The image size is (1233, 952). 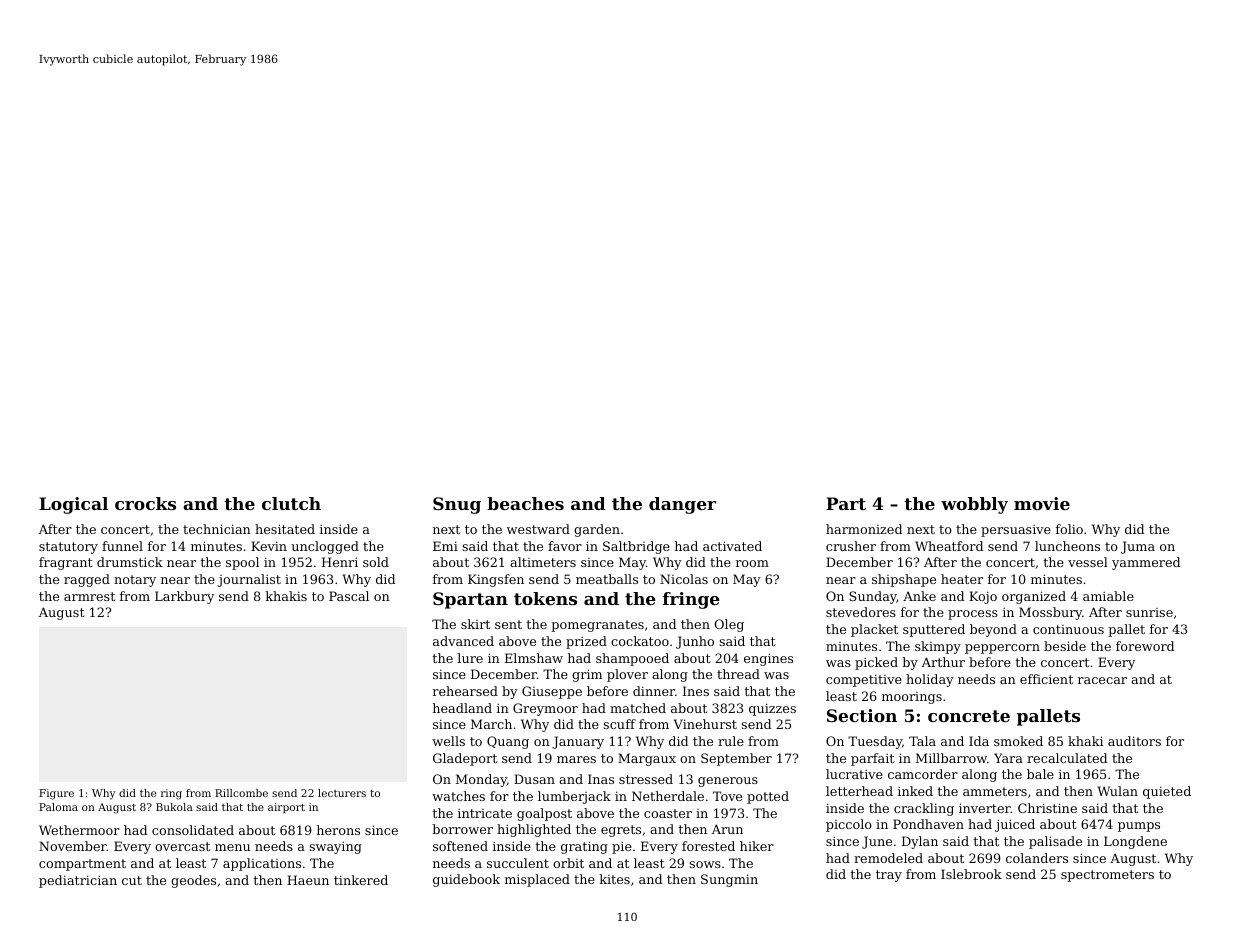 I want to click on placket, so click(x=874, y=630).
